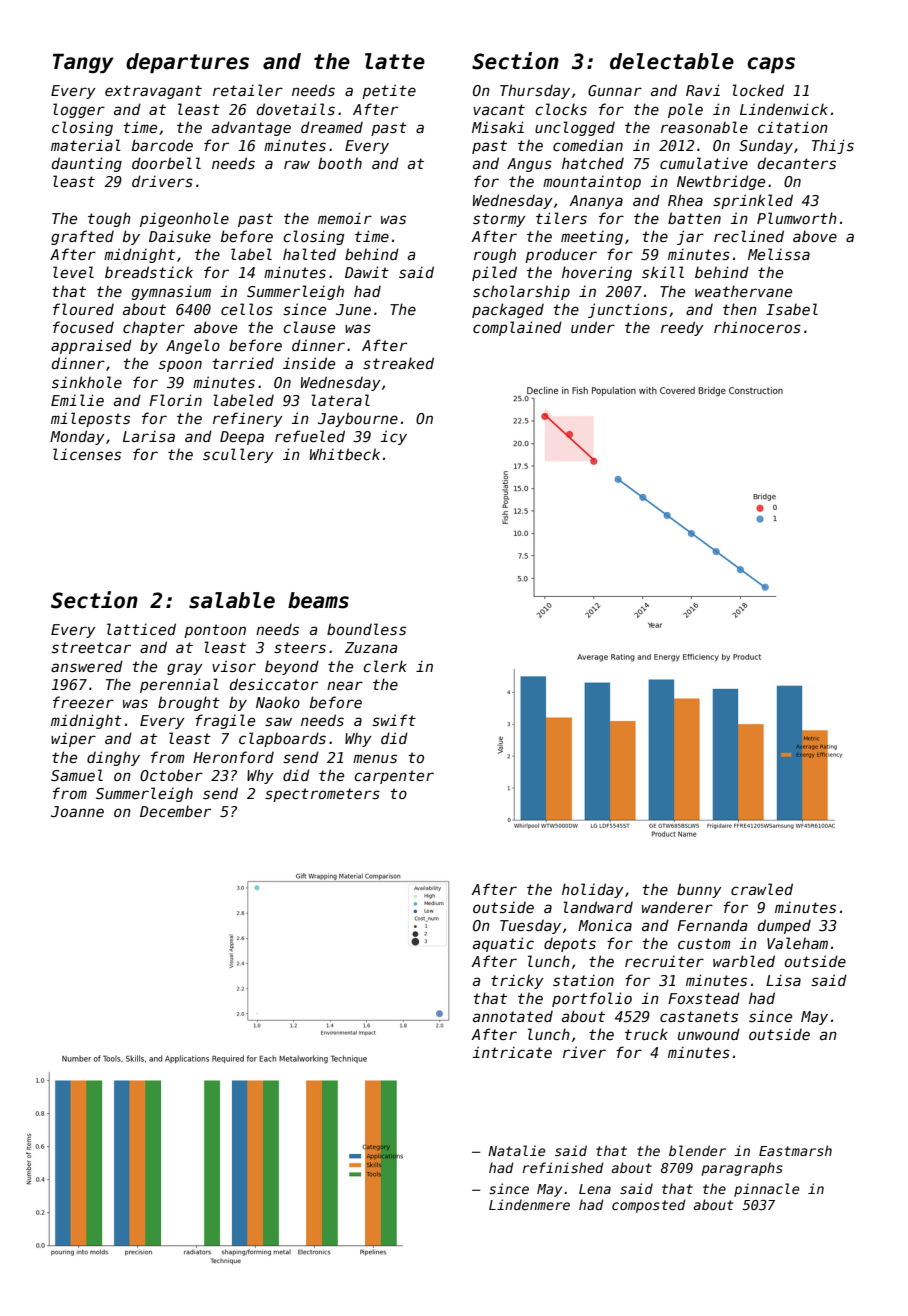 Image resolution: width=908 pixels, height=1316 pixels. What do you see at coordinates (394, 437) in the screenshot?
I see `icy` at bounding box center [394, 437].
